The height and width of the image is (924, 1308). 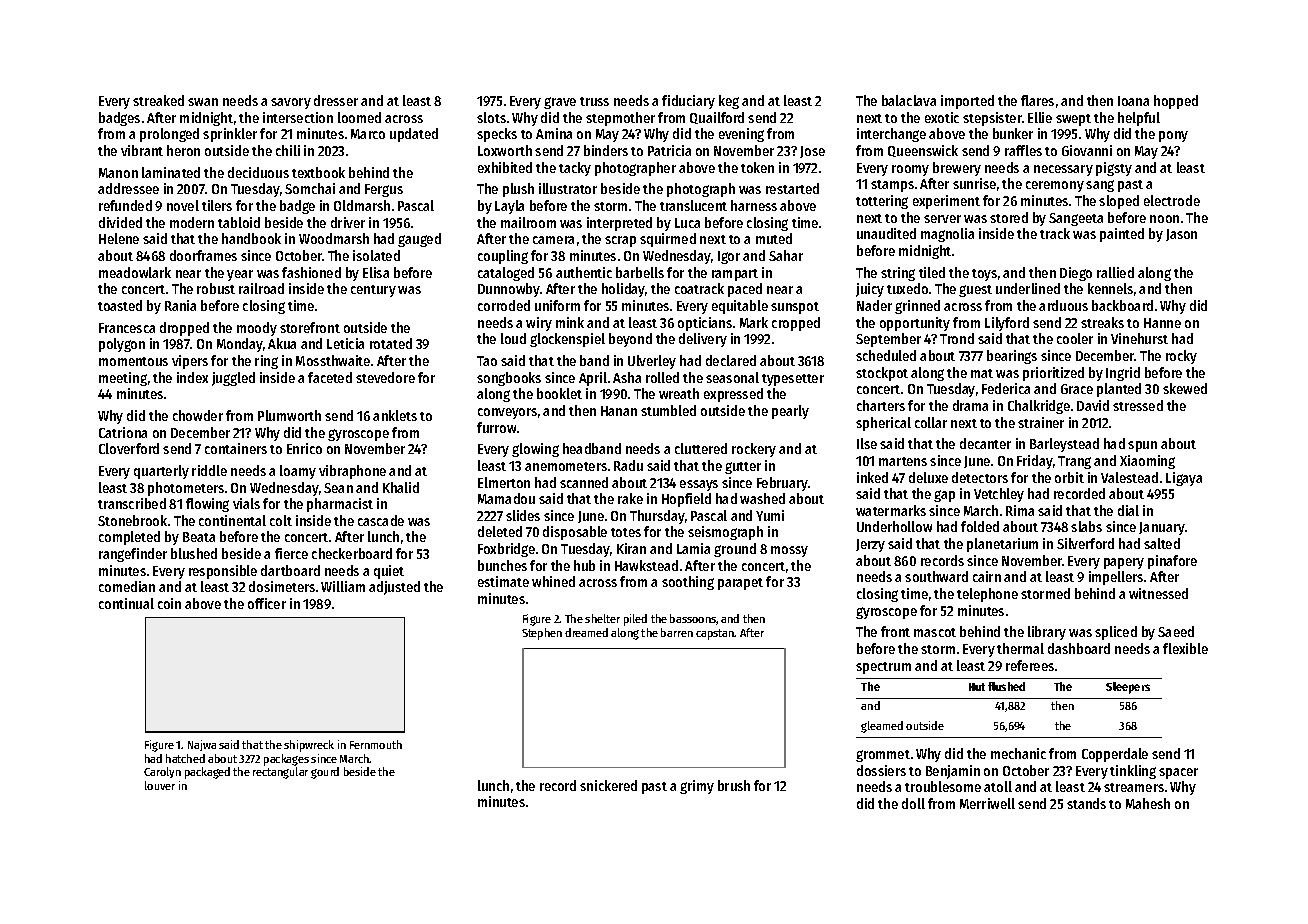 What do you see at coordinates (729, 102) in the image?
I see `keg` at bounding box center [729, 102].
